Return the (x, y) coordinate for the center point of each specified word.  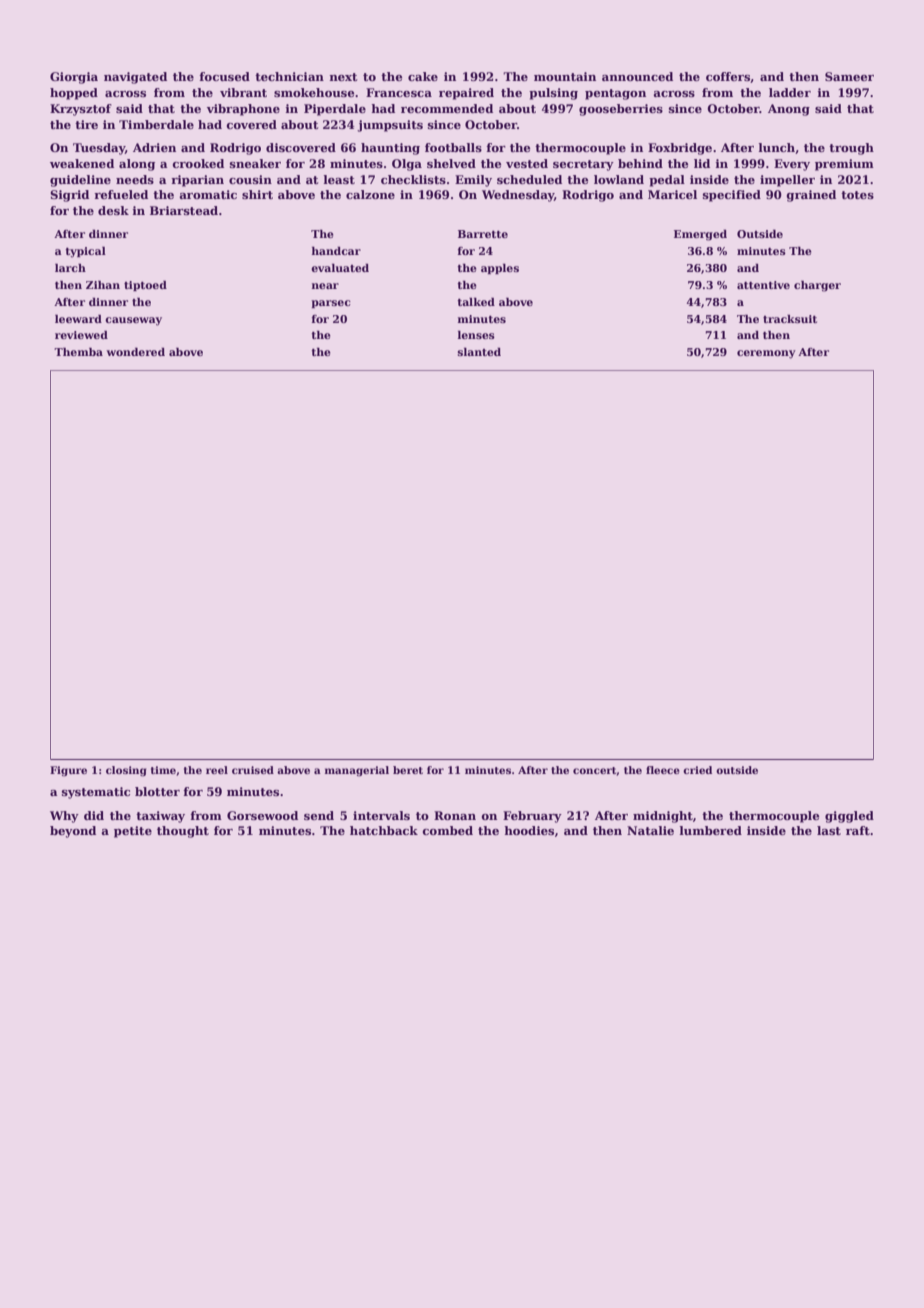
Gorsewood (262, 815)
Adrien (154, 147)
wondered (135, 352)
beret (408, 770)
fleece (663, 770)
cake (423, 76)
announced (637, 76)
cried (697, 770)
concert (595, 771)
